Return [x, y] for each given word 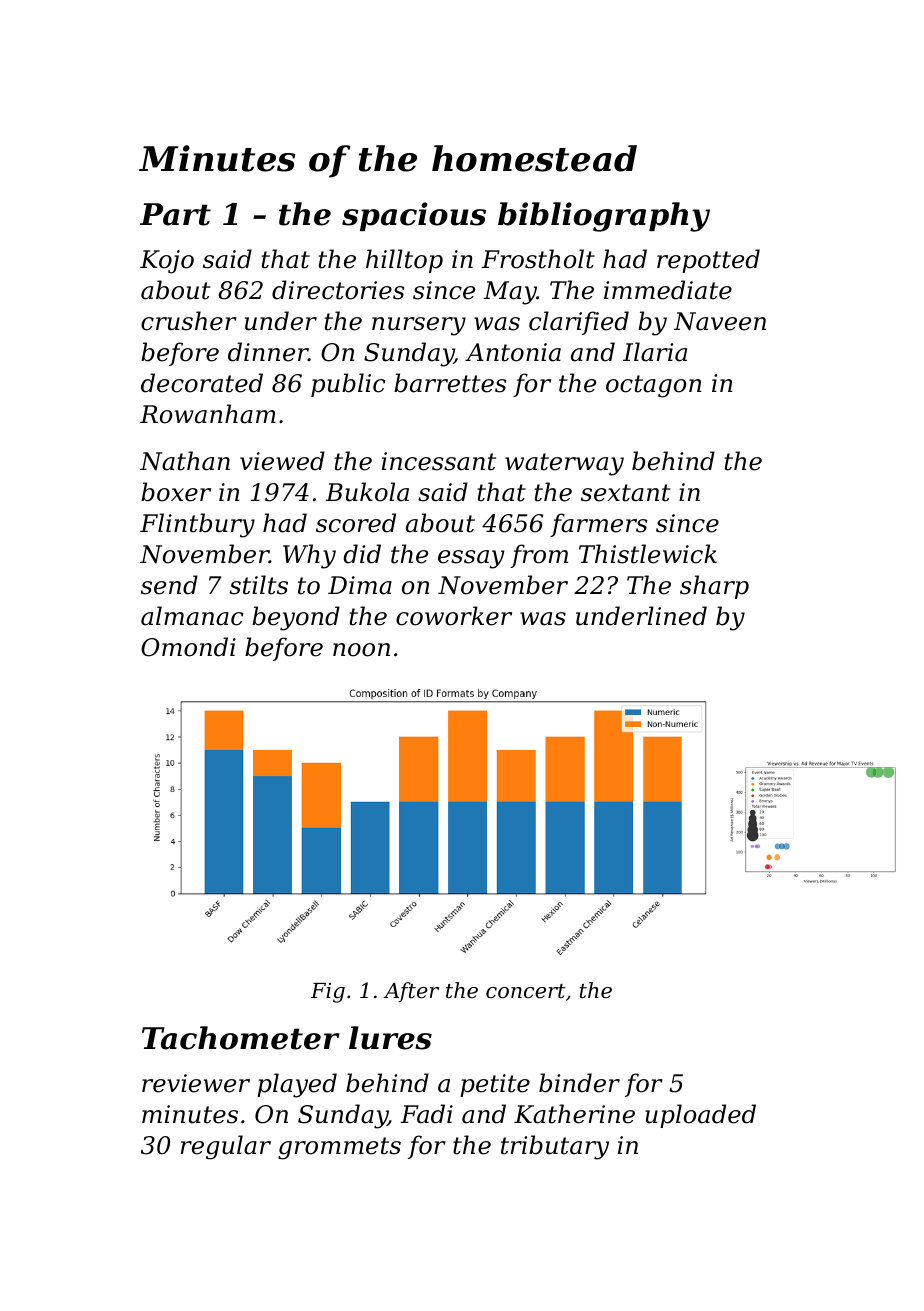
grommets [339, 1148]
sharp [714, 587]
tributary [555, 1147]
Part [175, 214]
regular [226, 1147]
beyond [296, 618]
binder [579, 1083]
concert [526, 991]
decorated [202, 383]
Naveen [720, 321]
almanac [192, 616]
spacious [414, 216]
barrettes [450, 383]
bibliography [604, 217]
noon [361, 650]
